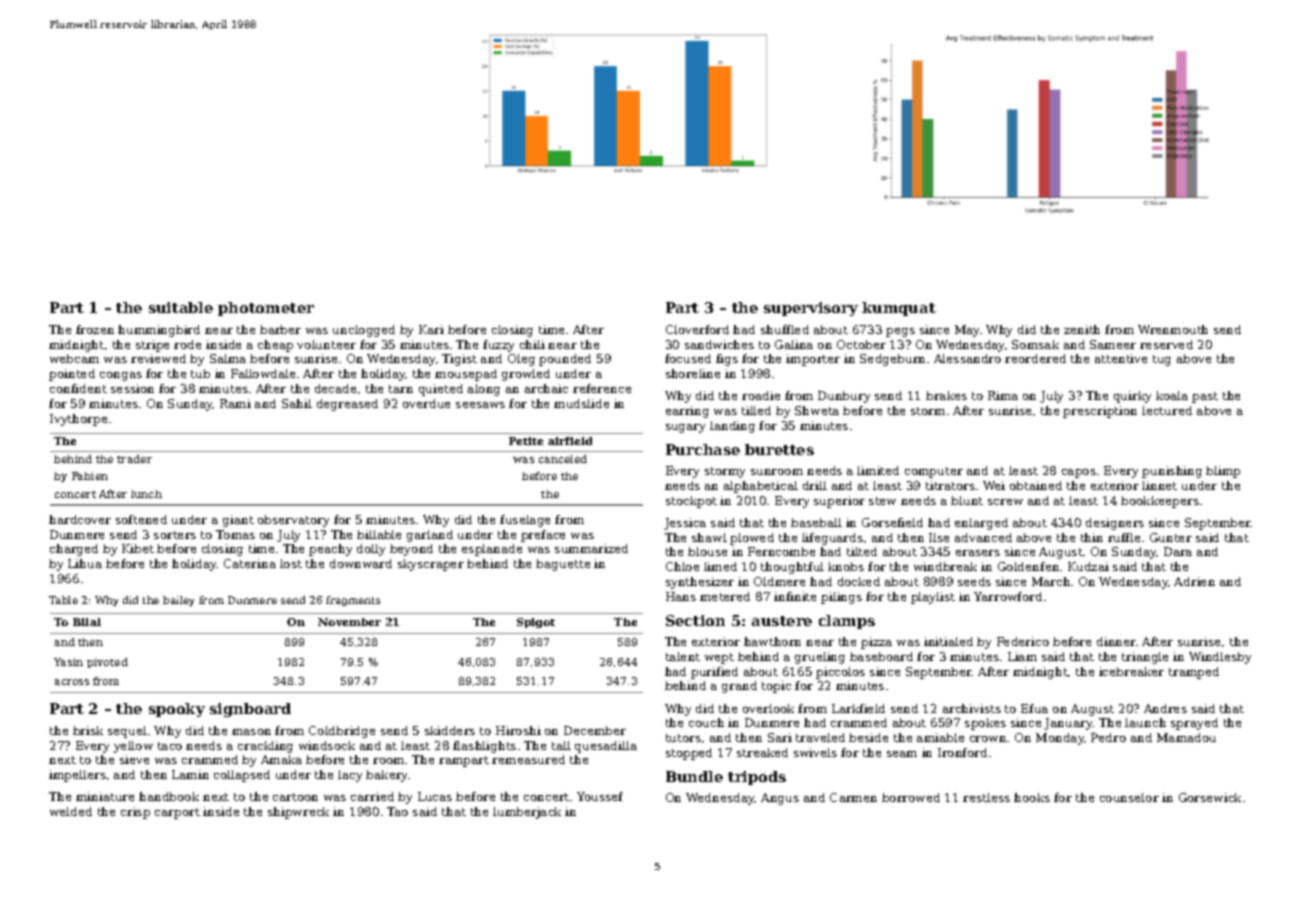 This screenshot has width=1308, height=924. I want to click on Kari, so click(431, 329).
